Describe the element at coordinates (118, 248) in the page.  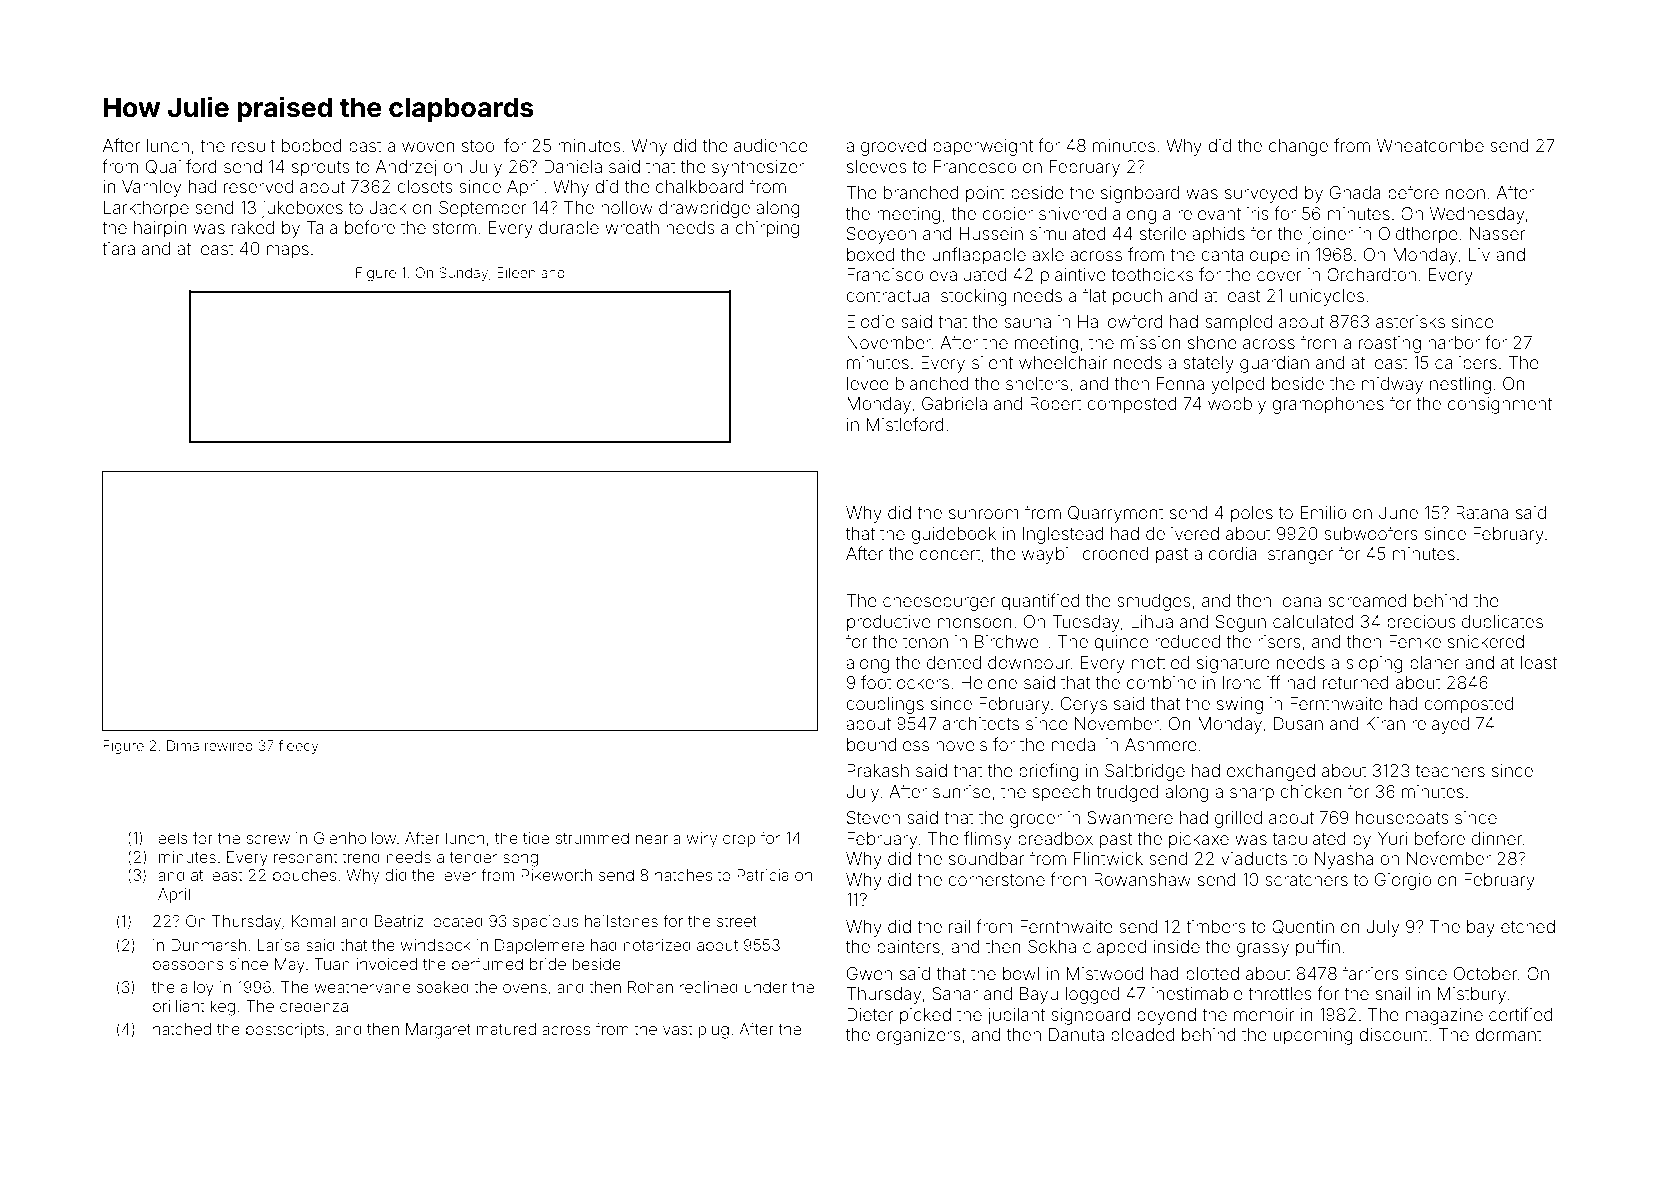
I see `tiara` at that location.
